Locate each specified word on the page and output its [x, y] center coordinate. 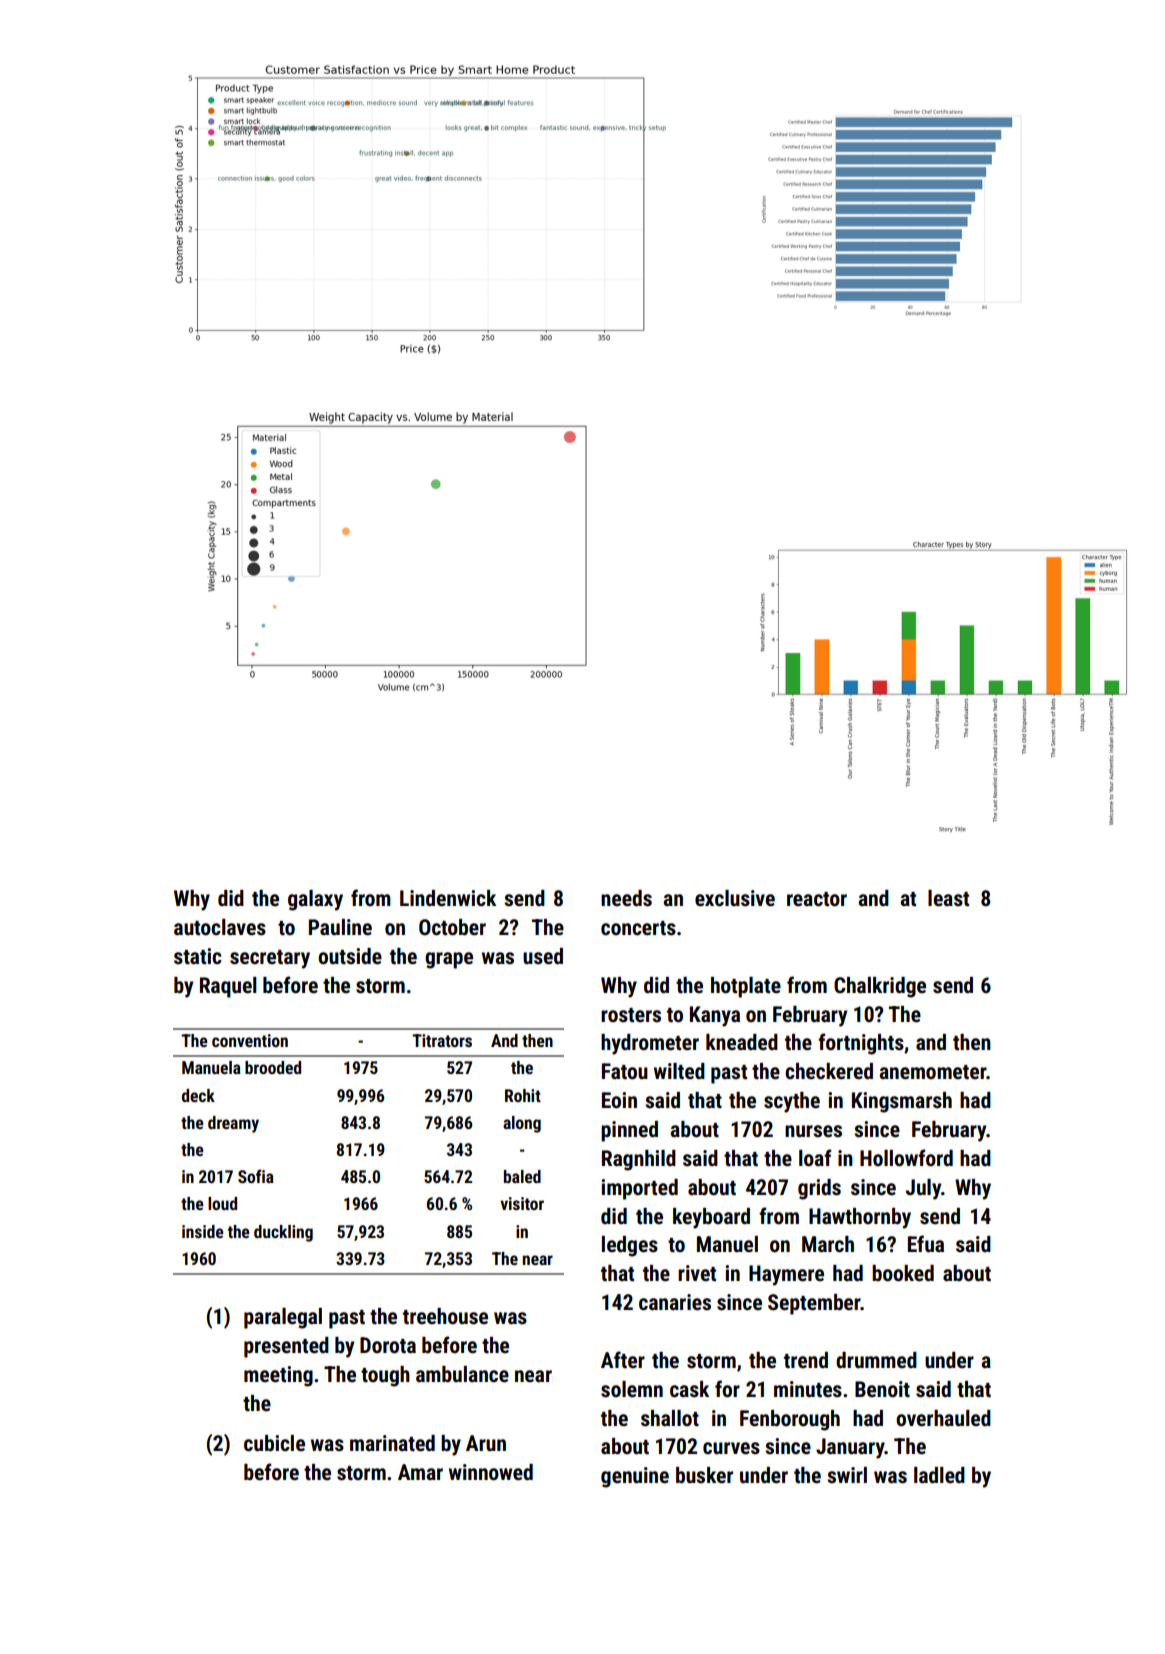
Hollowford [906, 1157]
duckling [283, 1233]
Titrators [442, 1040]
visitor [522, 1203]
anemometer [932, 1072]
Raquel [228, 987]
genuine [635, 1477]
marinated [392, 1443]
